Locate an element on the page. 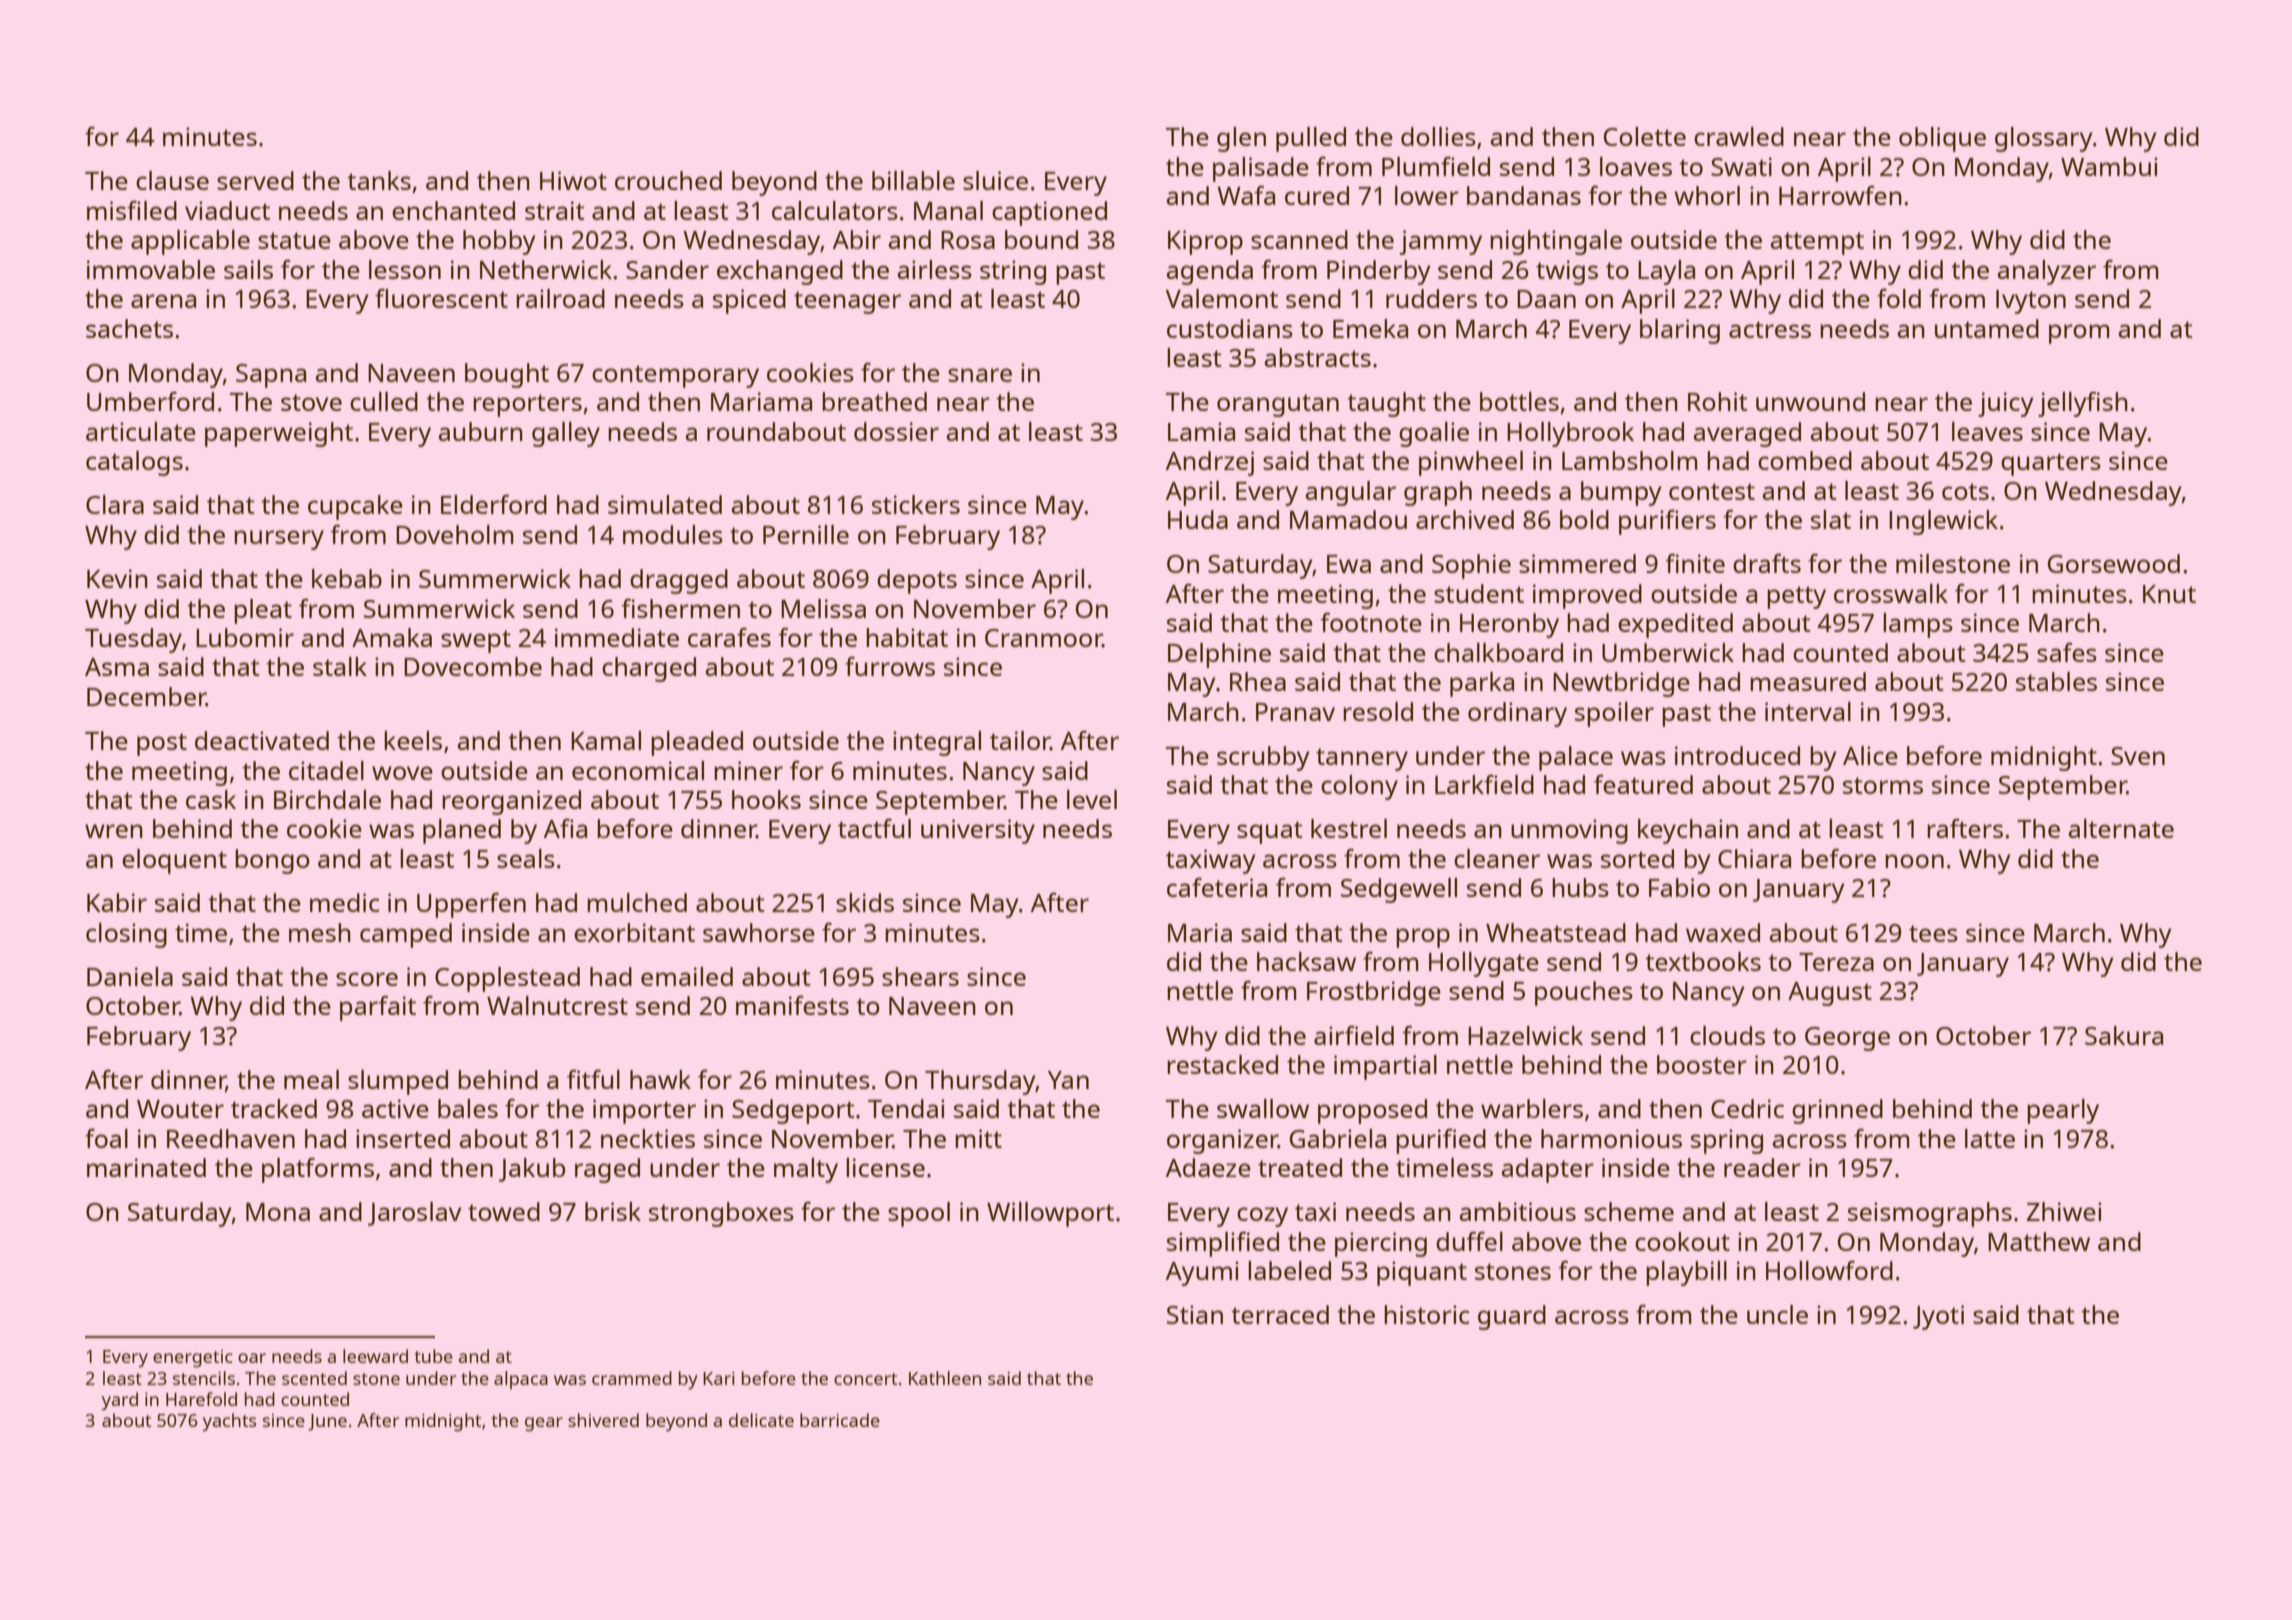 The image size is (2292, 1620). tees is located at coordinates (1933, 933).
